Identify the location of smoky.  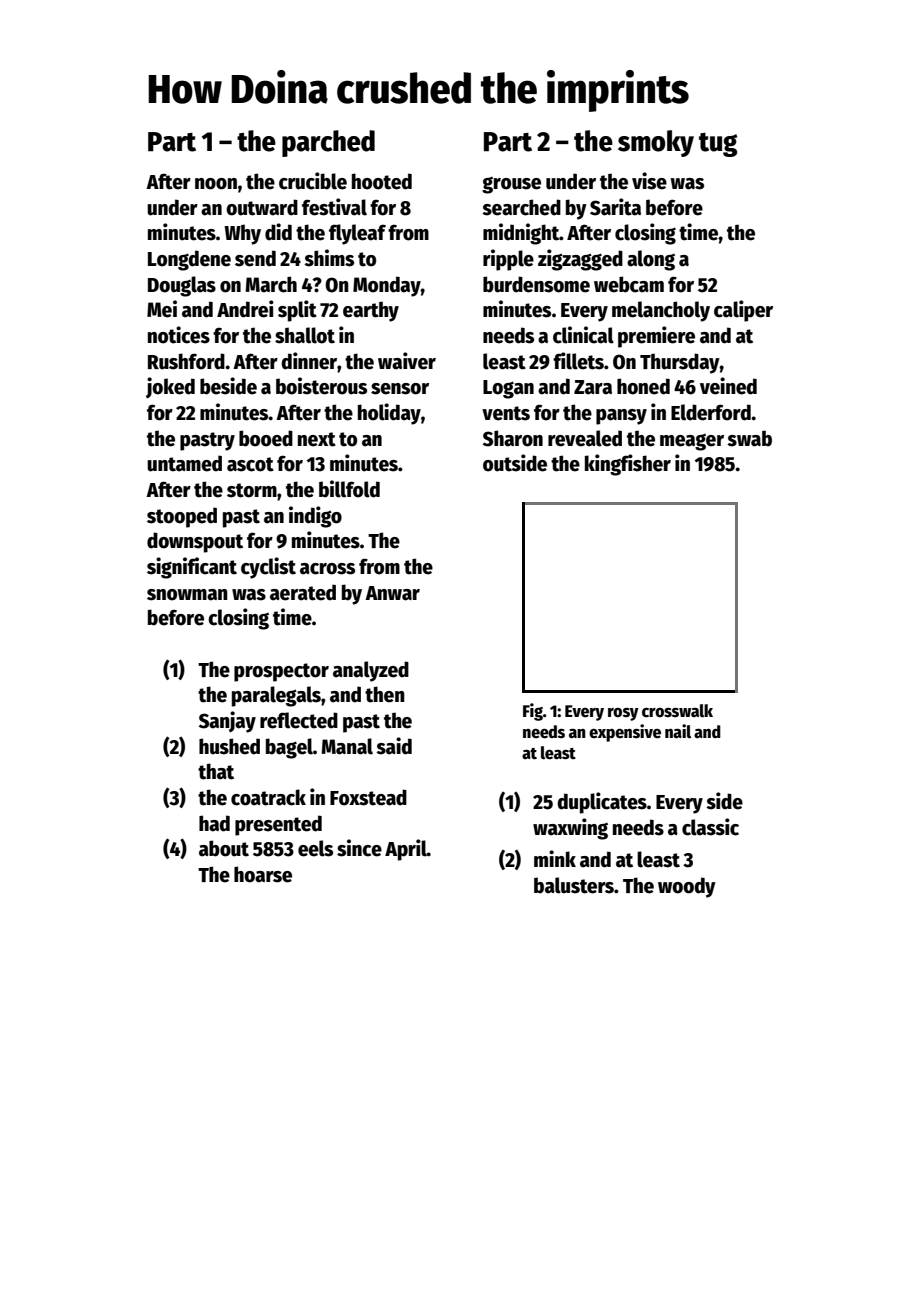
(656, 143).
